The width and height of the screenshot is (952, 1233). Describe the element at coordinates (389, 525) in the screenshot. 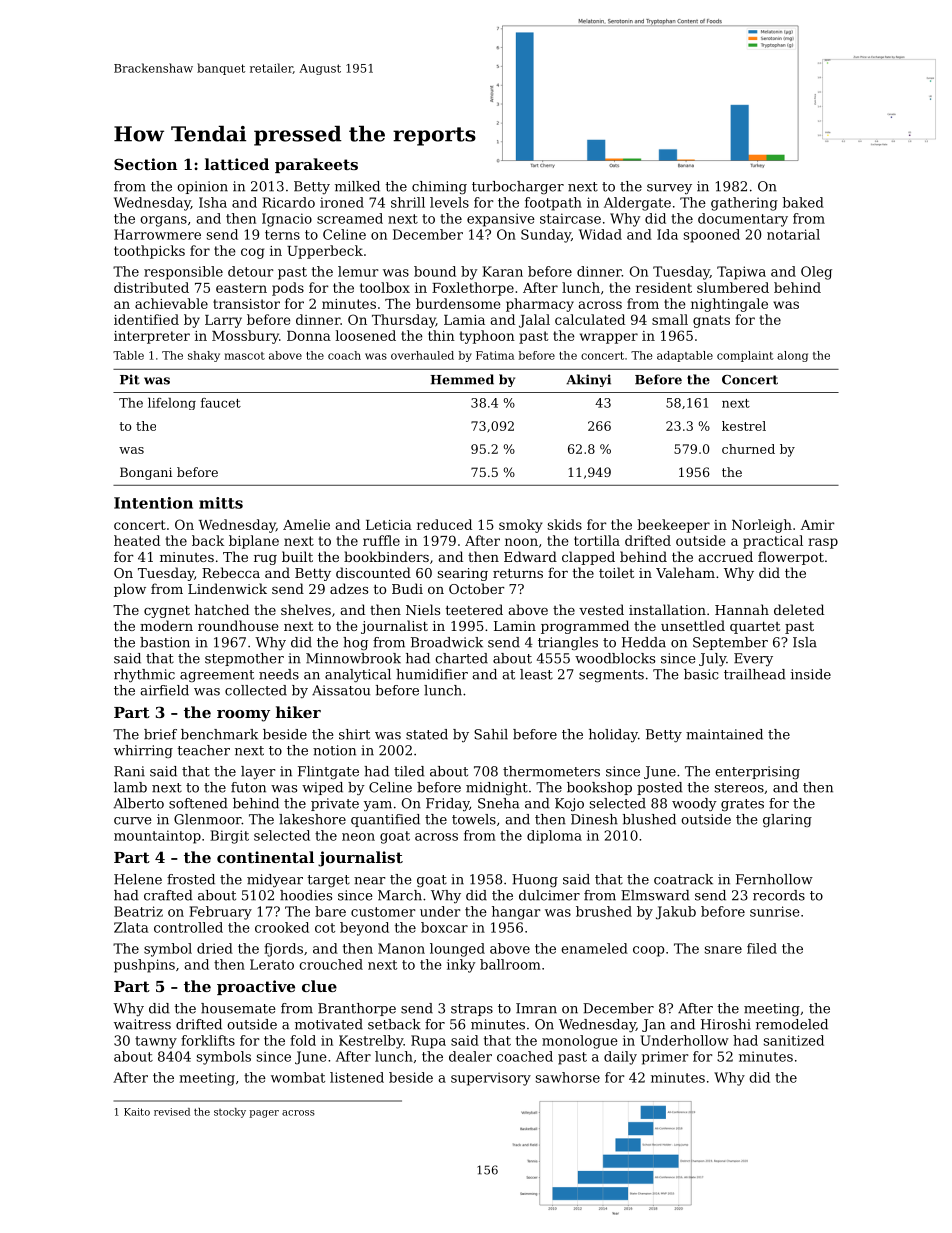

I see `Leticia` at that location.
